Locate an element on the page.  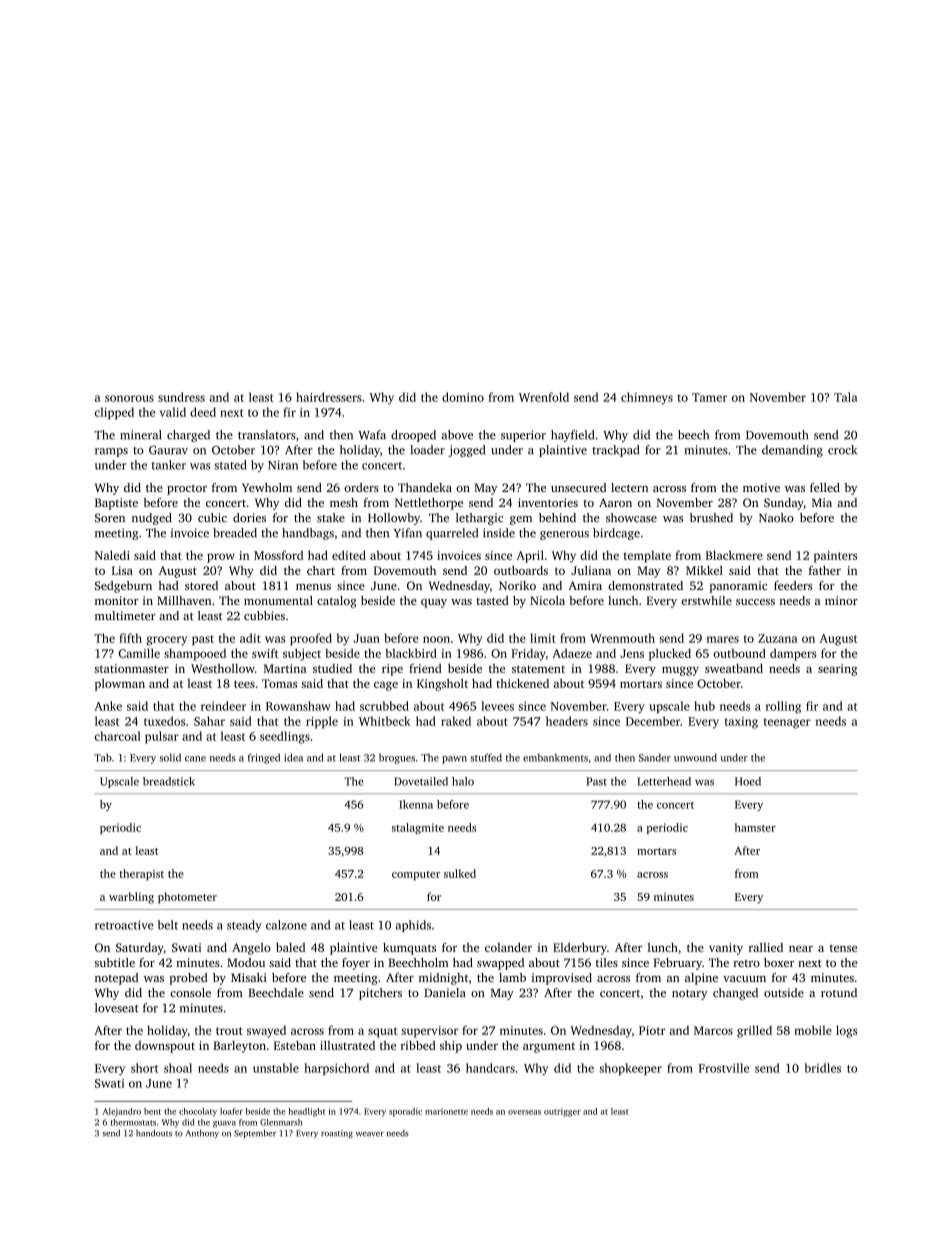
ripe is located at coordinates (392, 670).
